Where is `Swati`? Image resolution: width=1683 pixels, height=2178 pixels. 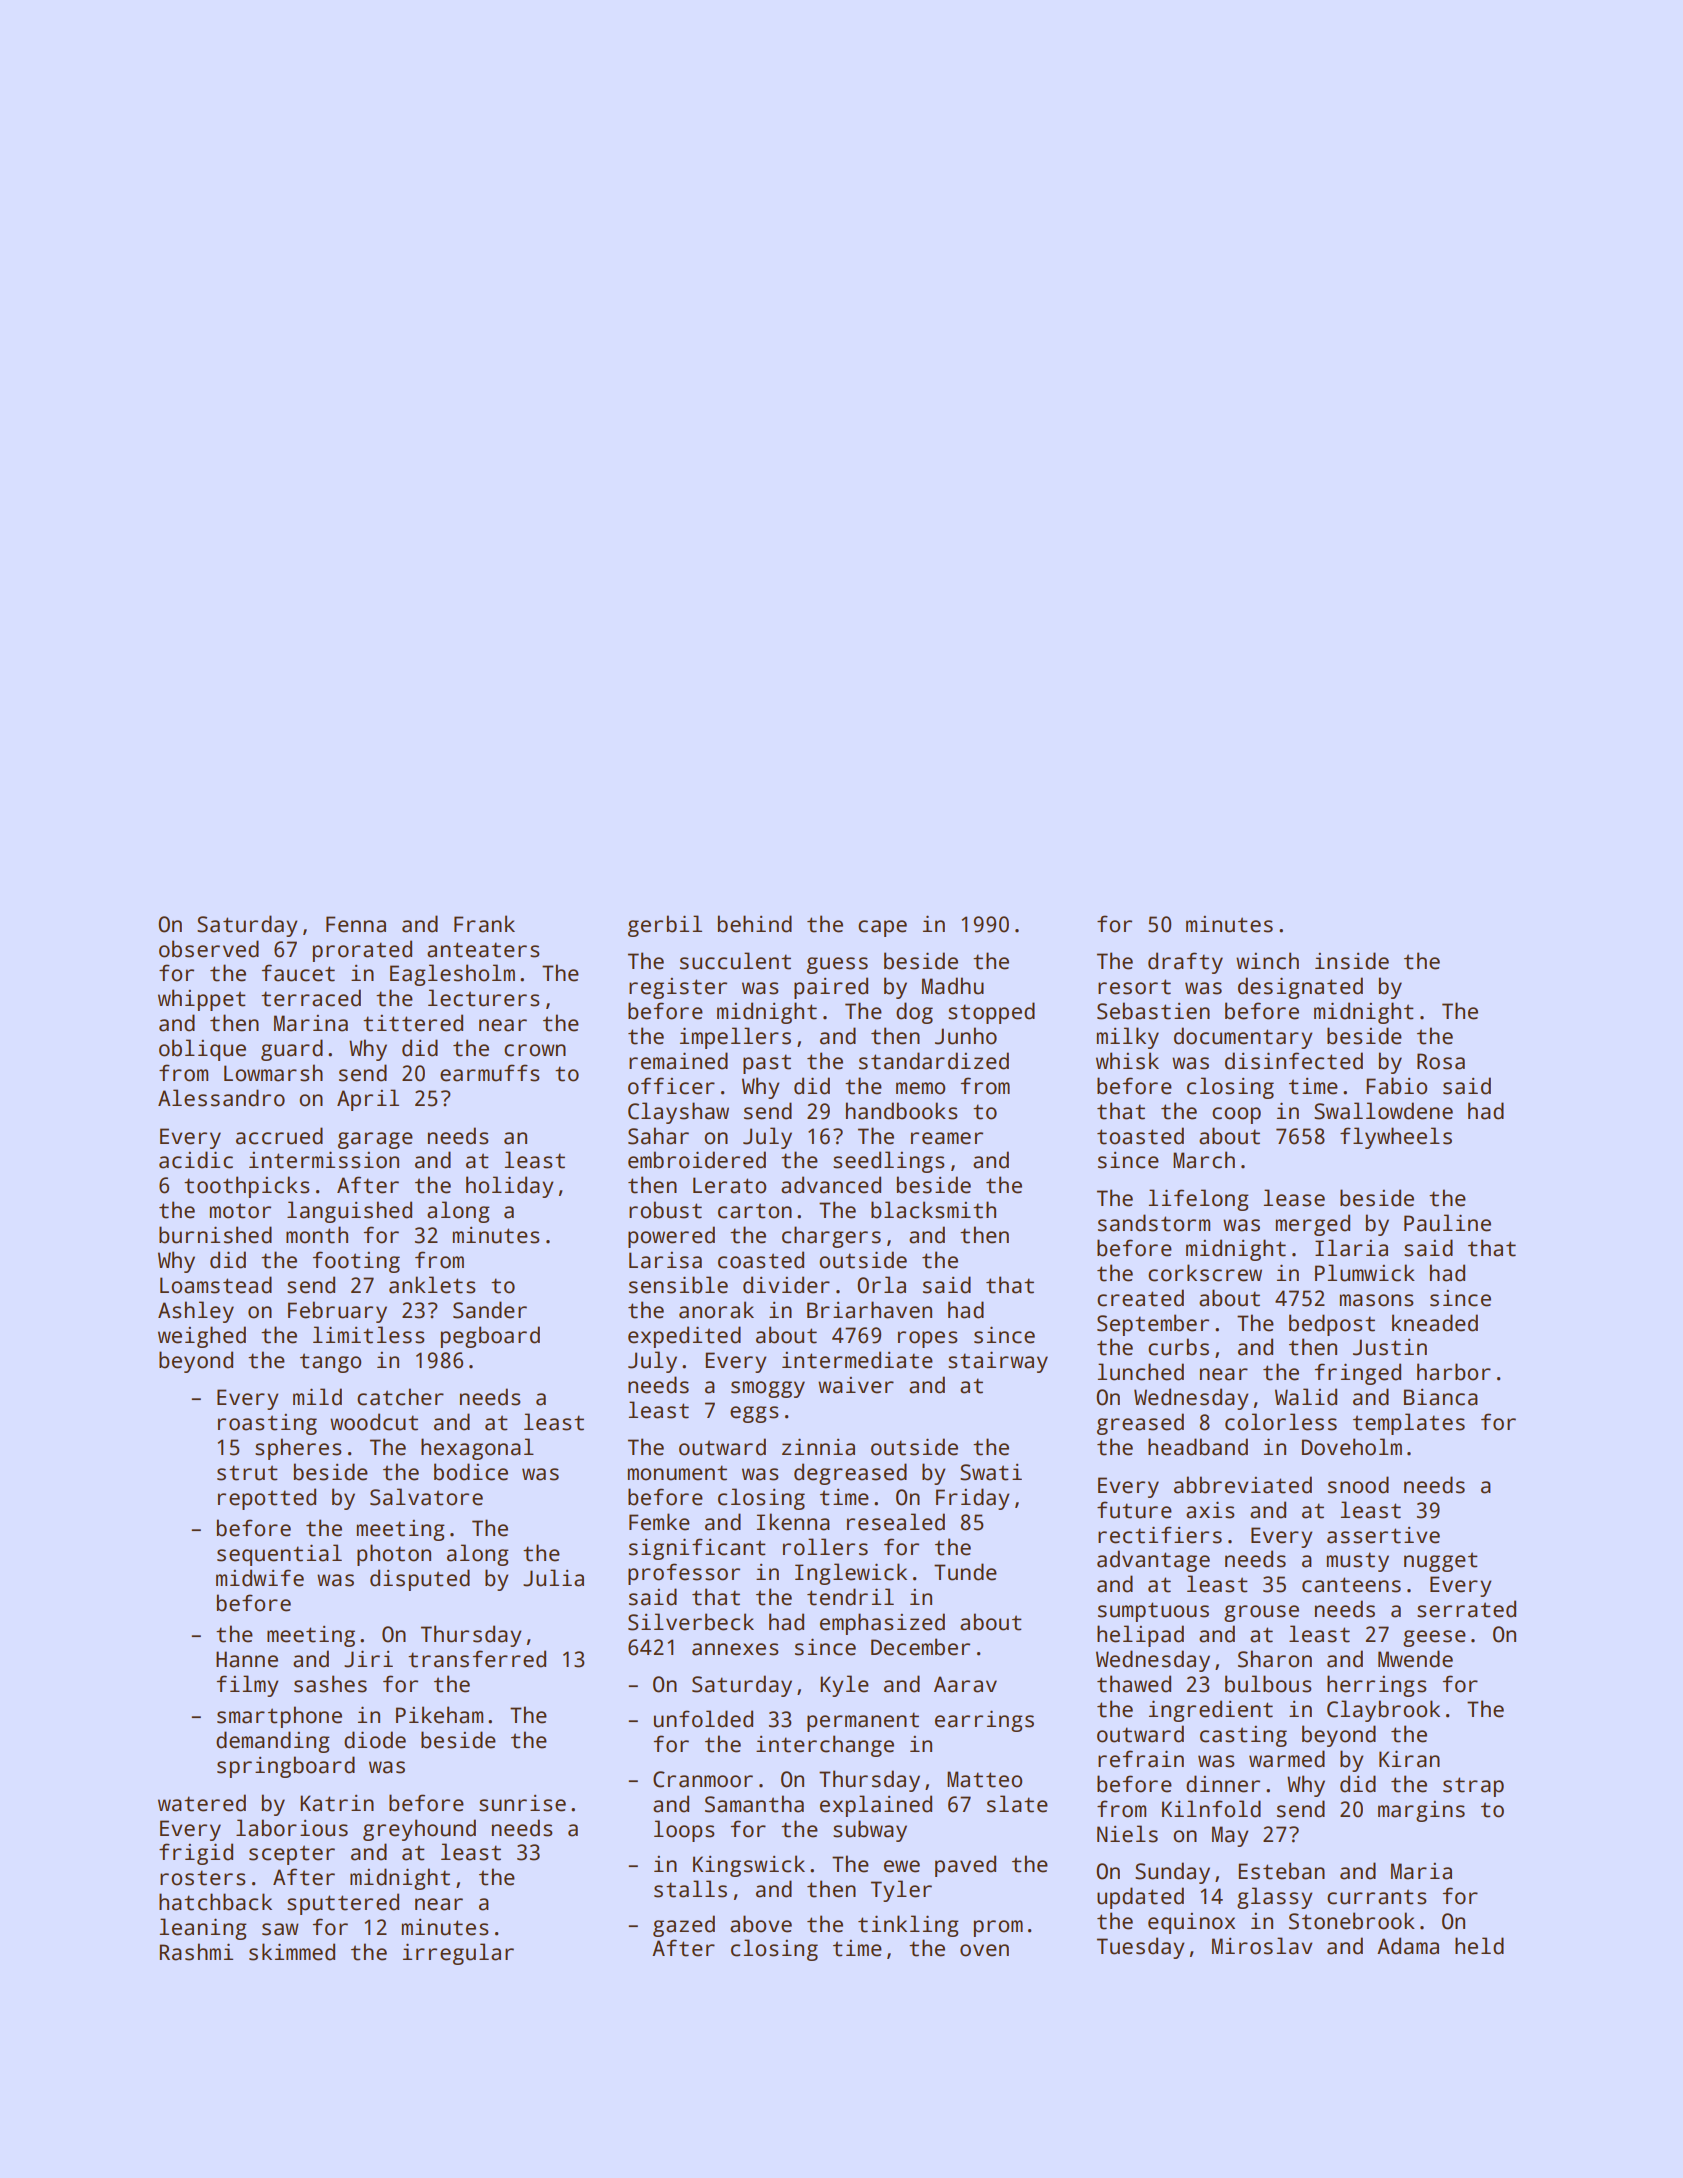
Swati is located at coordinates (991, 1472).
